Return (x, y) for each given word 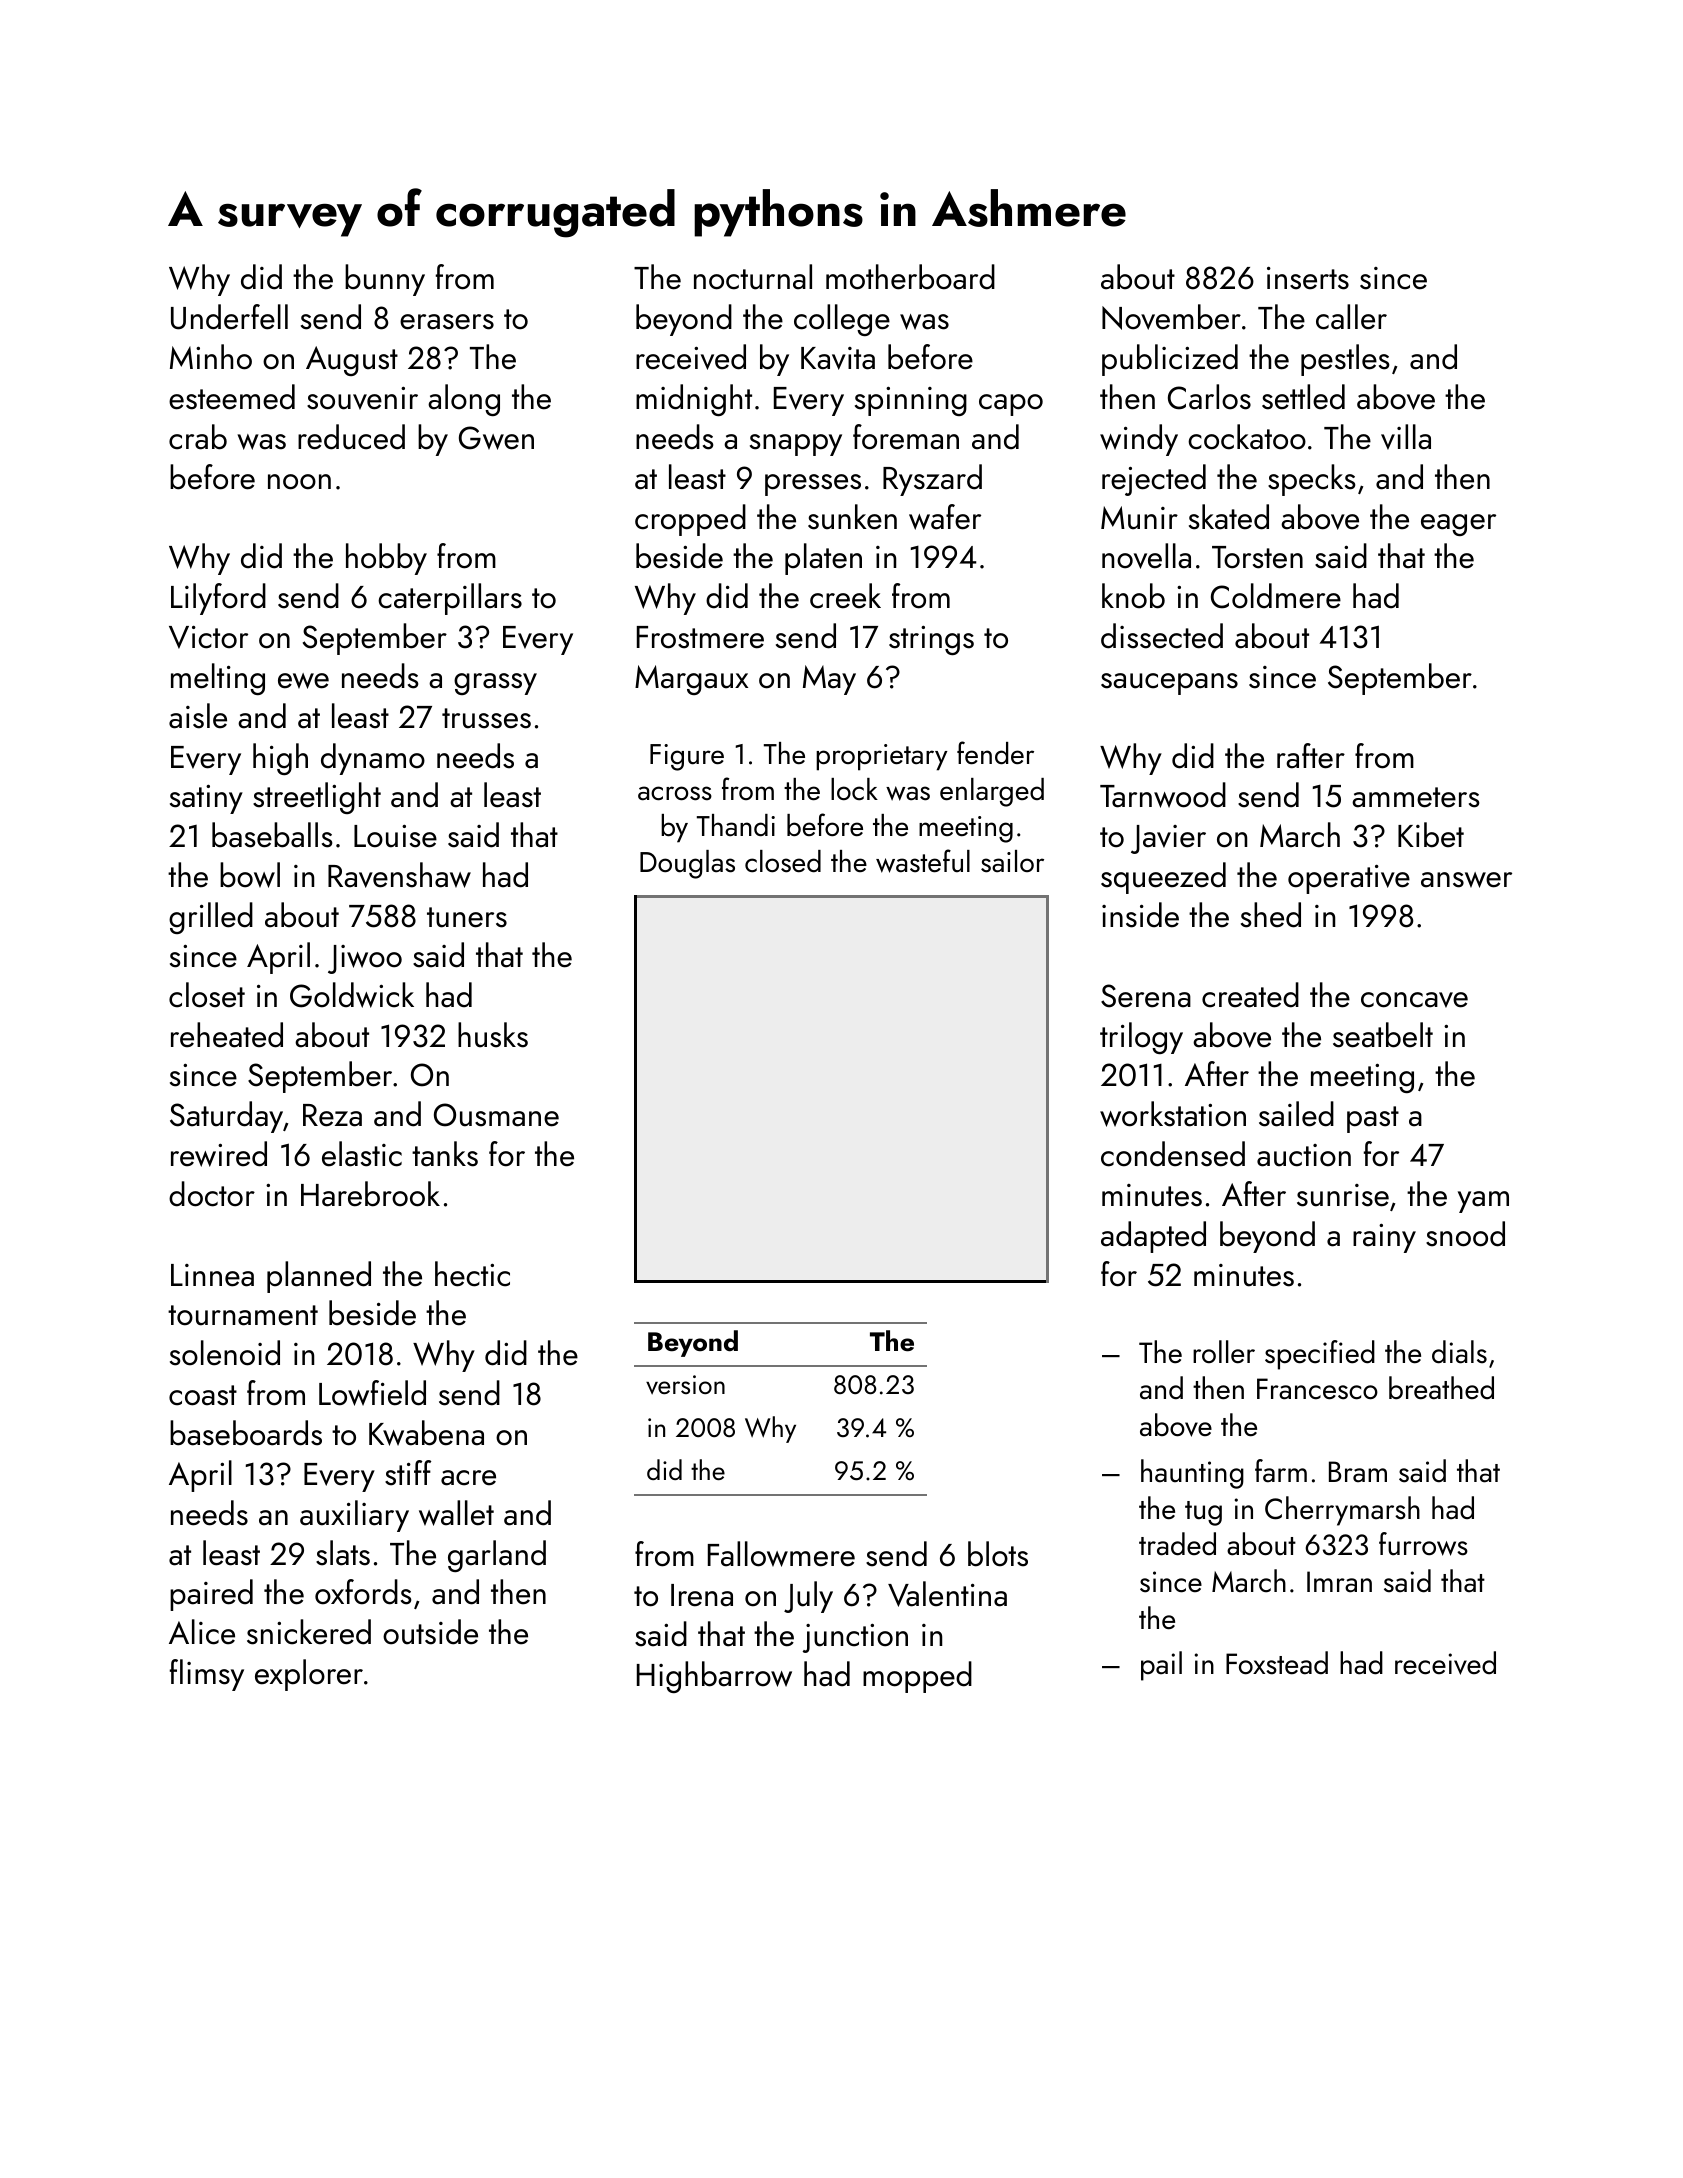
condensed (1173, 1154)
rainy (1384, 1238)
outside (430, 1632)
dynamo (373, 759)
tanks (445, 1154)
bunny (385, 280)
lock (854, 789)
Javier (1168, 839)
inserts (1308, 278)
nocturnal (753, 277)
